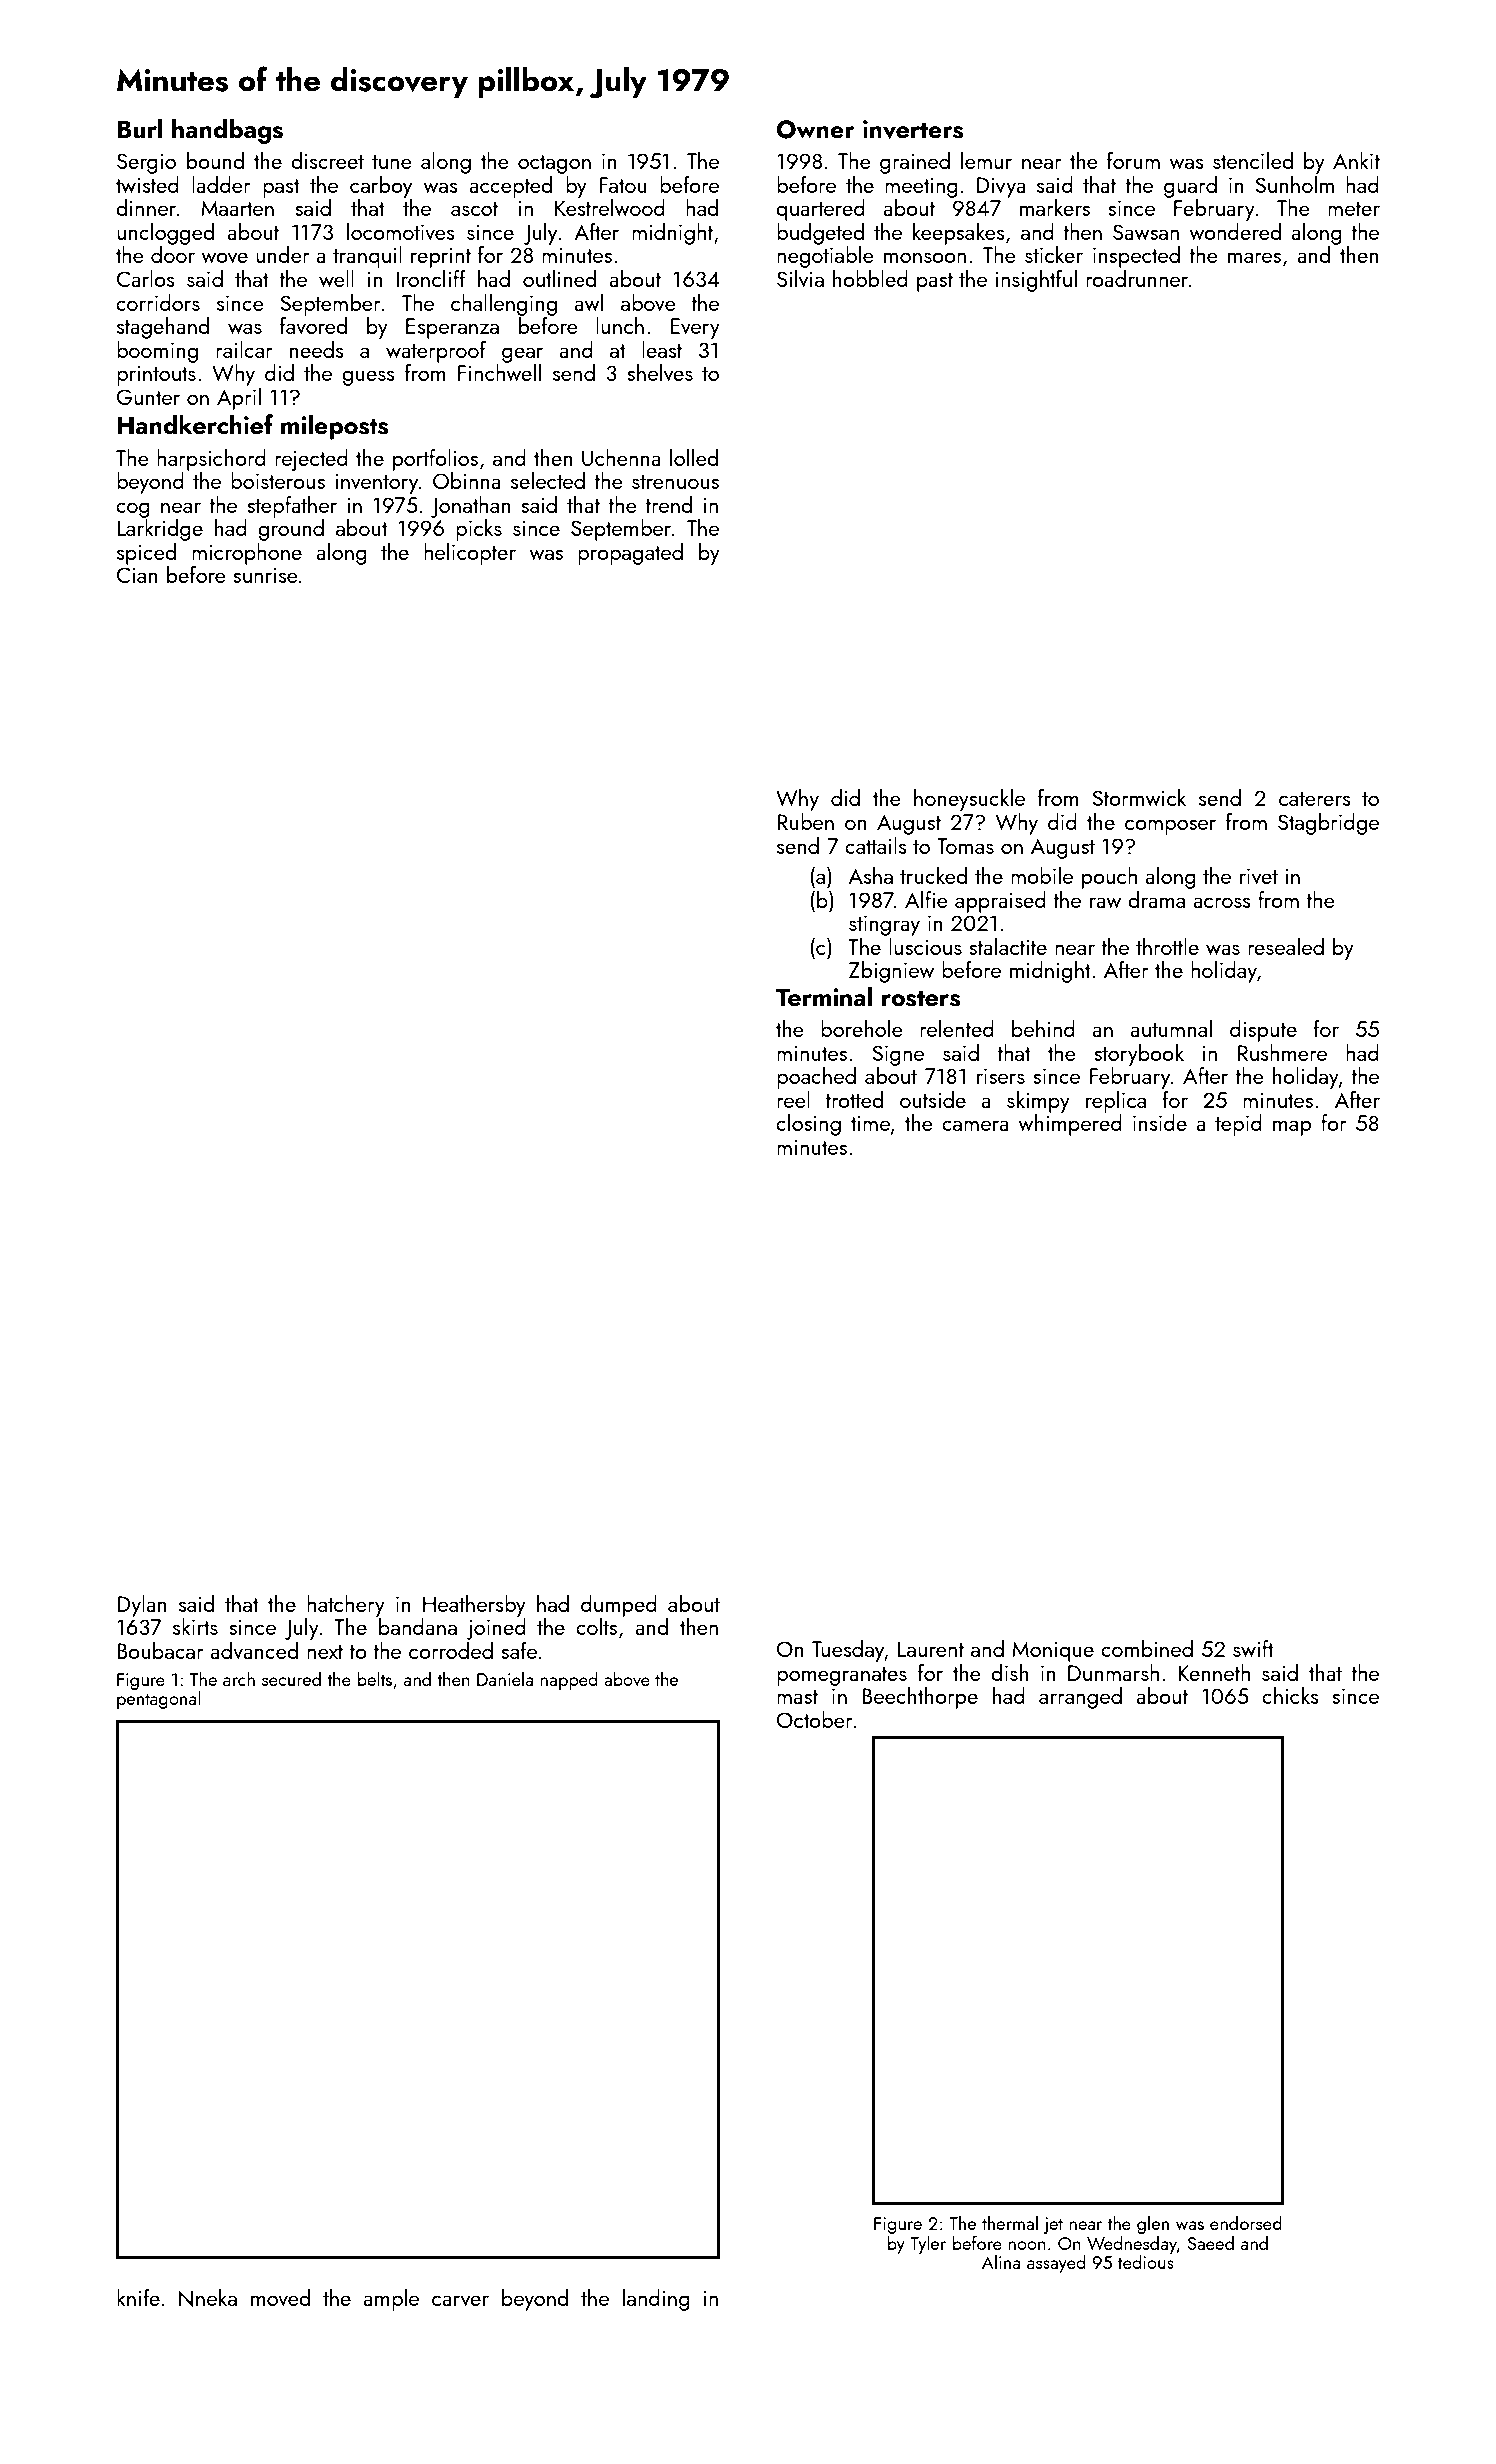  I want to click on Cian, so click(137, 575).
